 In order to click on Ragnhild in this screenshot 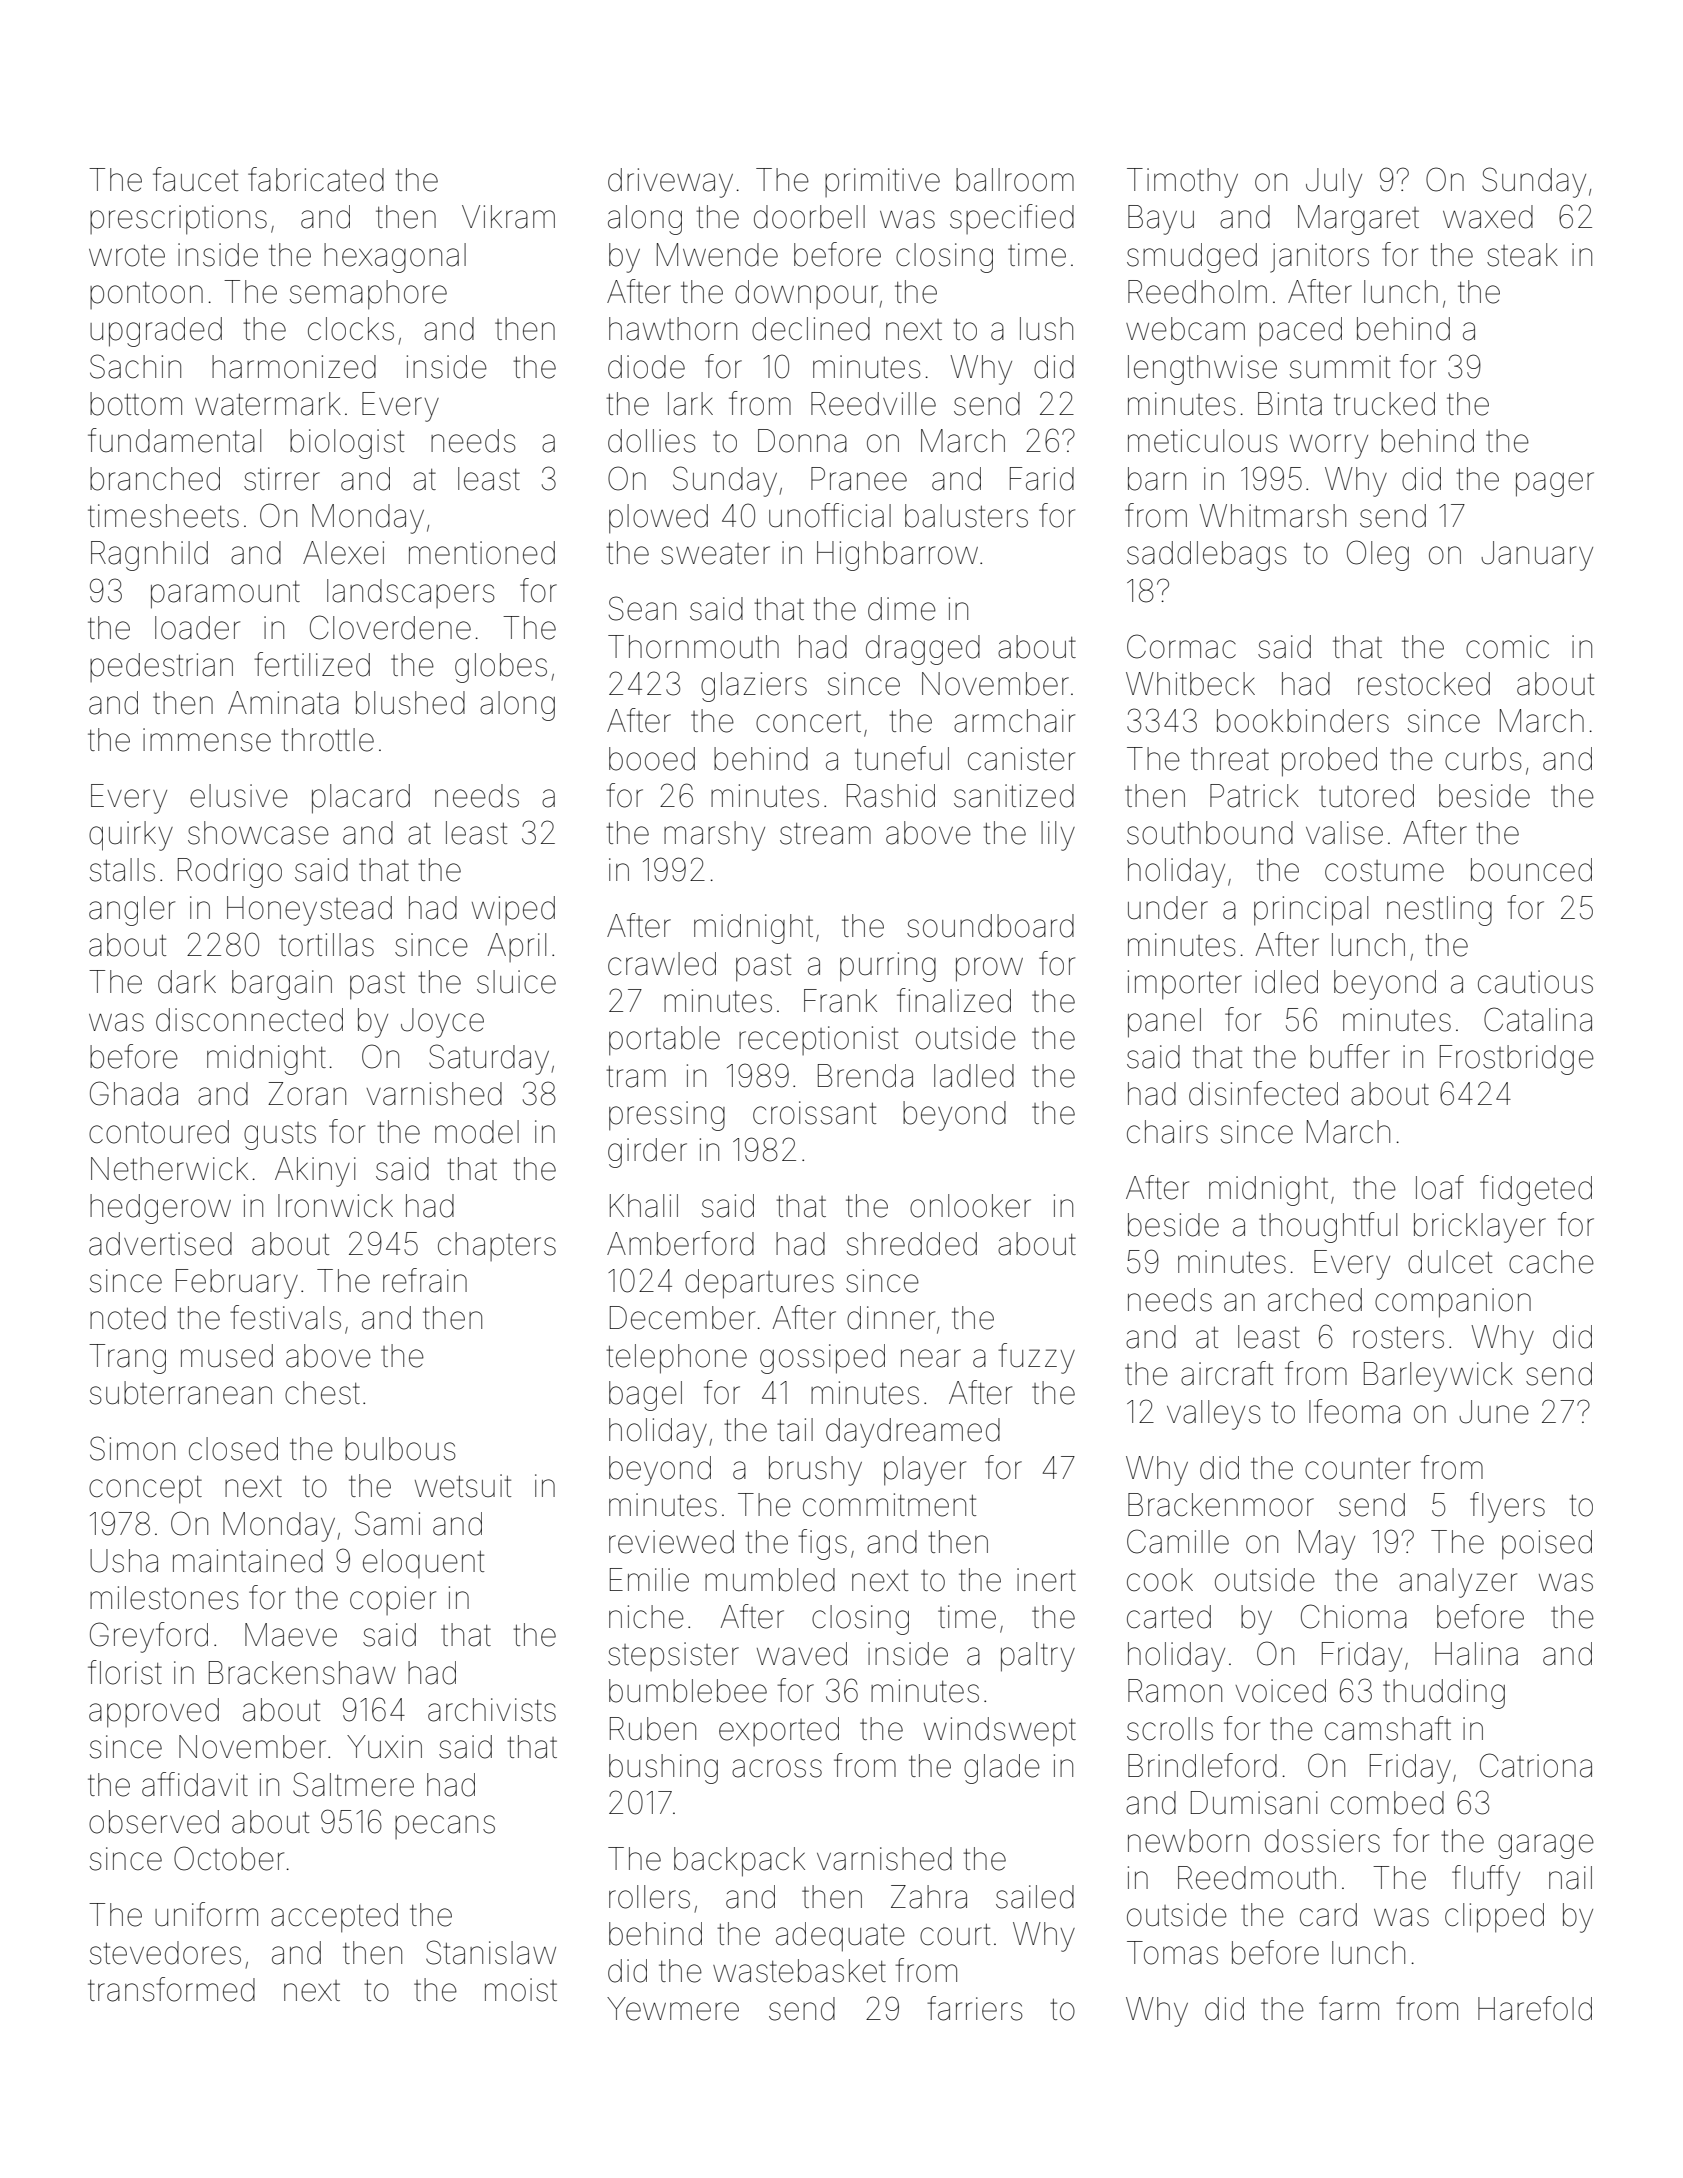, I will do `click(149, 556)`.
